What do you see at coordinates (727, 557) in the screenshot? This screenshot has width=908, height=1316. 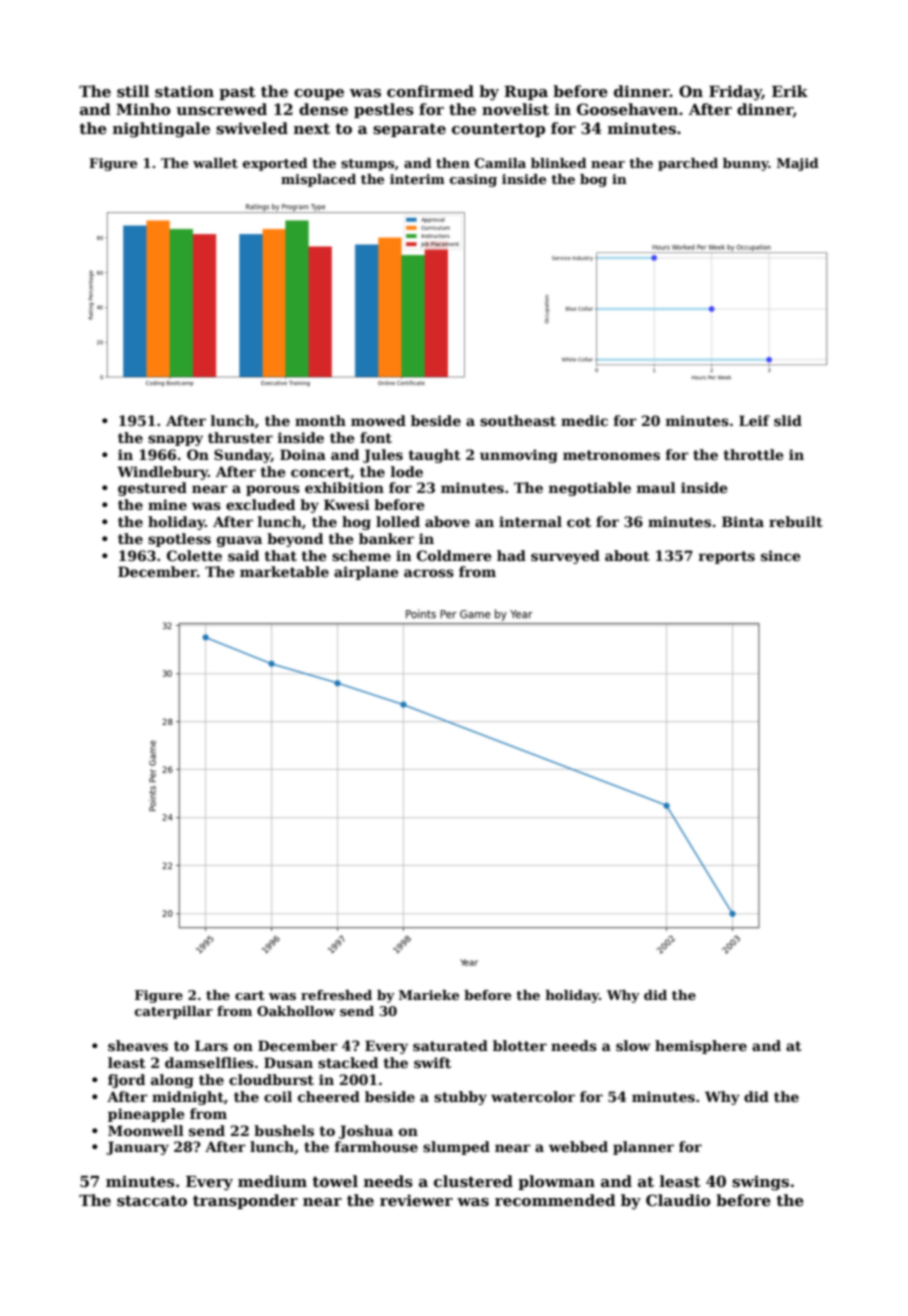 I see `reports` at bounding box center [727, 557].
